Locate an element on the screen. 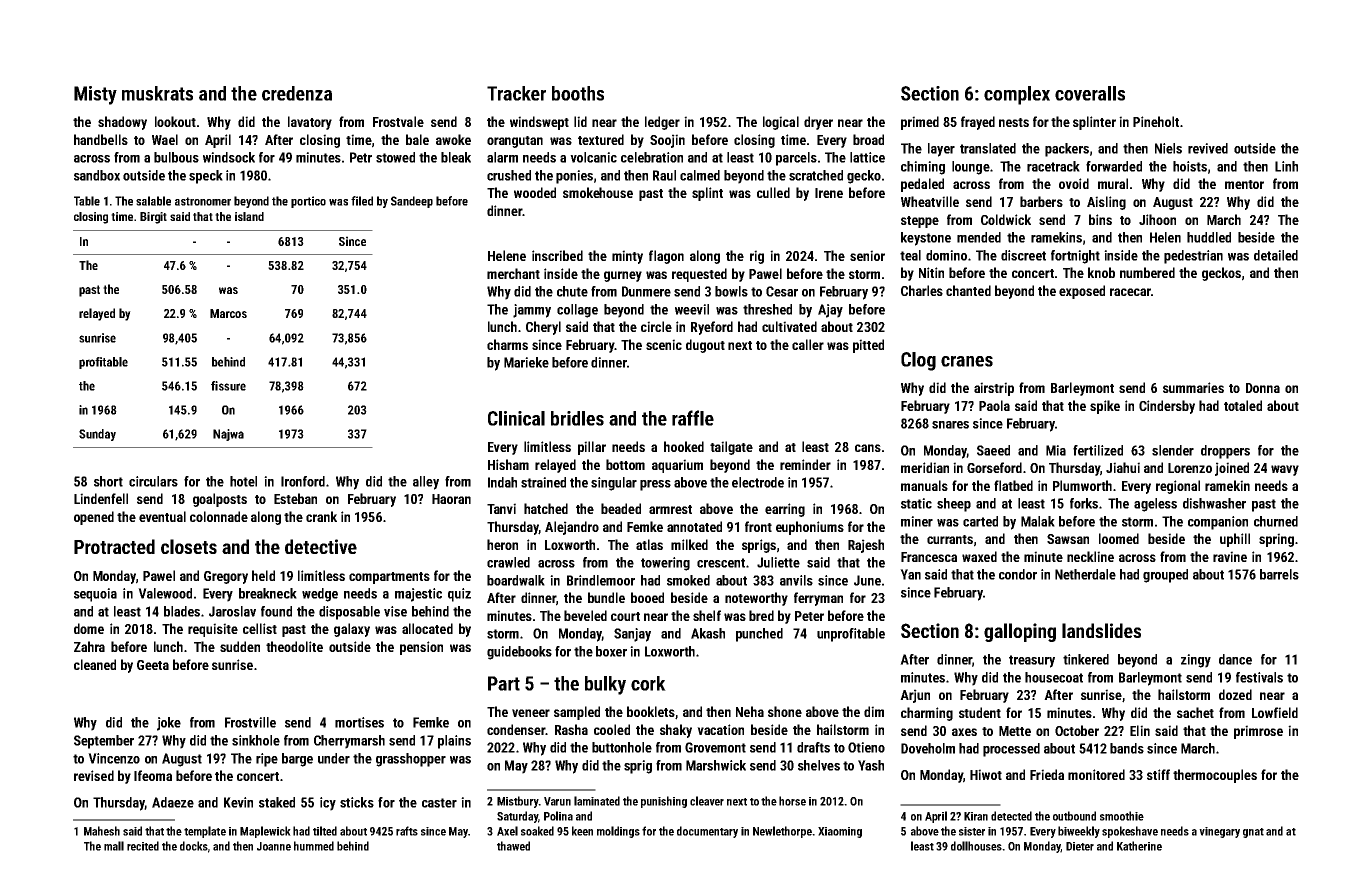 The image size is (1372, 887). Misty is located at coordinates (95, 95).
